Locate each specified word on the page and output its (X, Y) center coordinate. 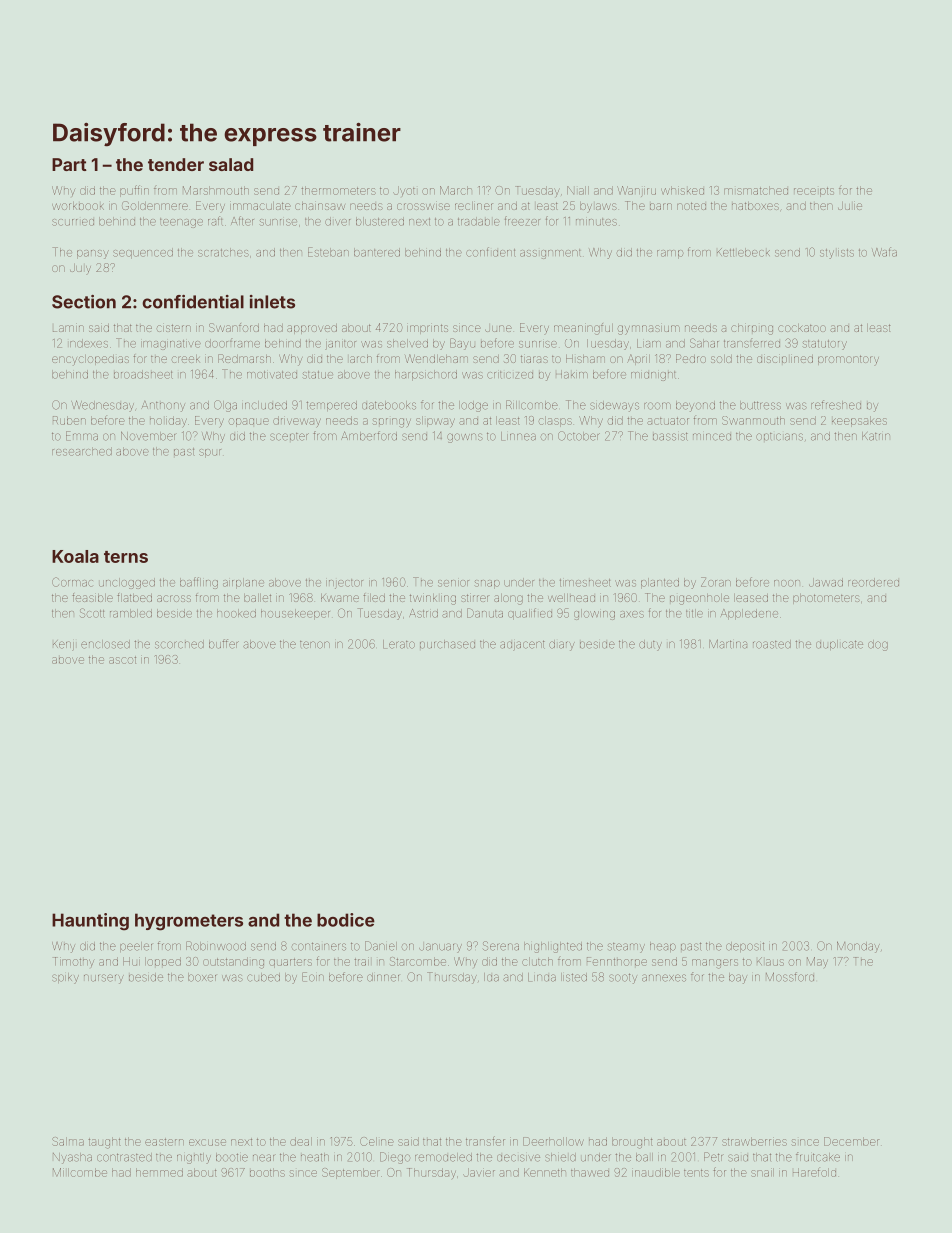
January (440, 948)
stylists (837, 254)
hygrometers (189, 922)
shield (560, 1157)
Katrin (876, 436)
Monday (858, 947)
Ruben (69, 420)
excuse (207, 1142)
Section (84, 302)
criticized (510, 375)
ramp (670, 254)
